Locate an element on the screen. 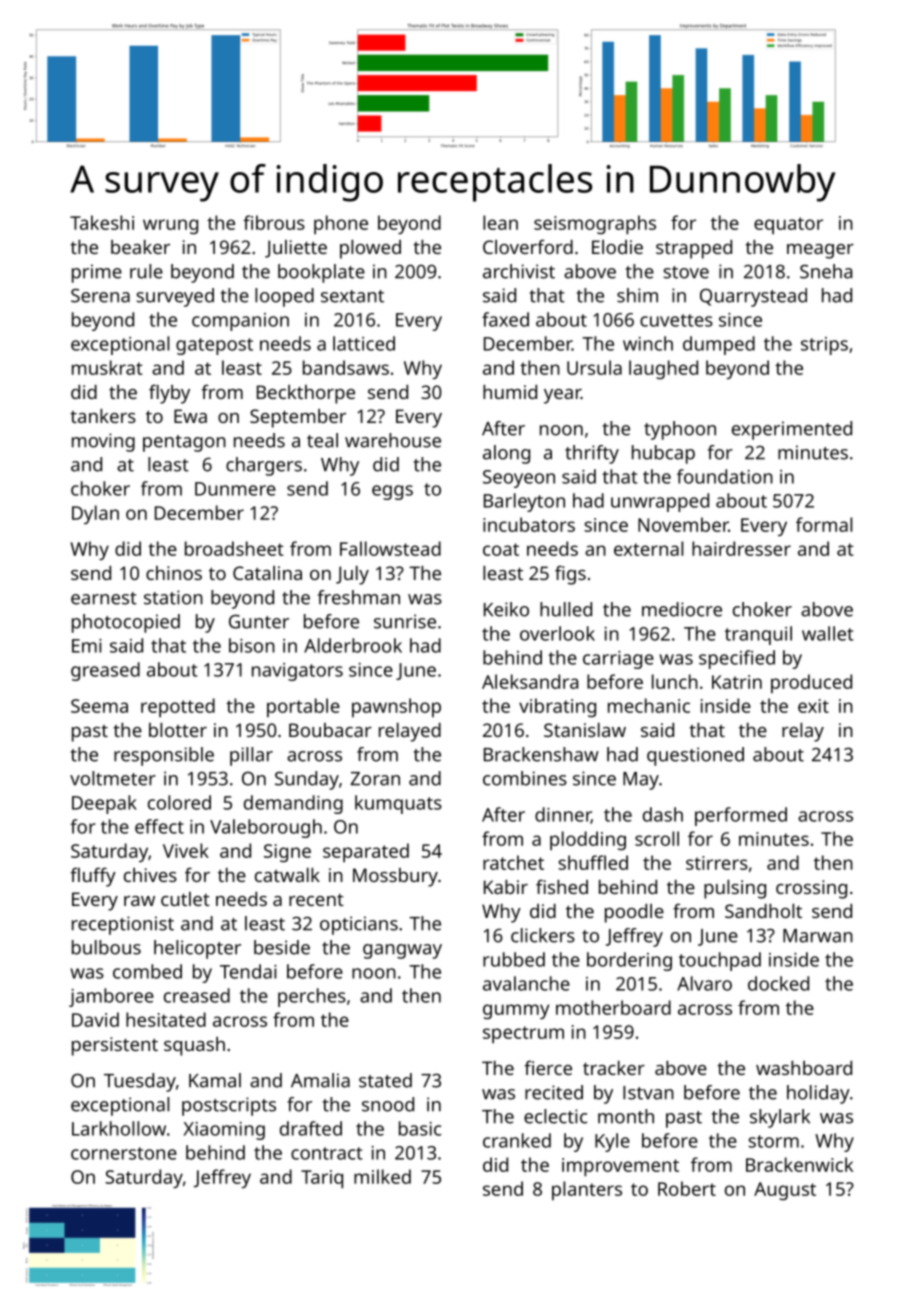 This screenshot has width=924, height=1311. year is located at coordinates (562, 396).
